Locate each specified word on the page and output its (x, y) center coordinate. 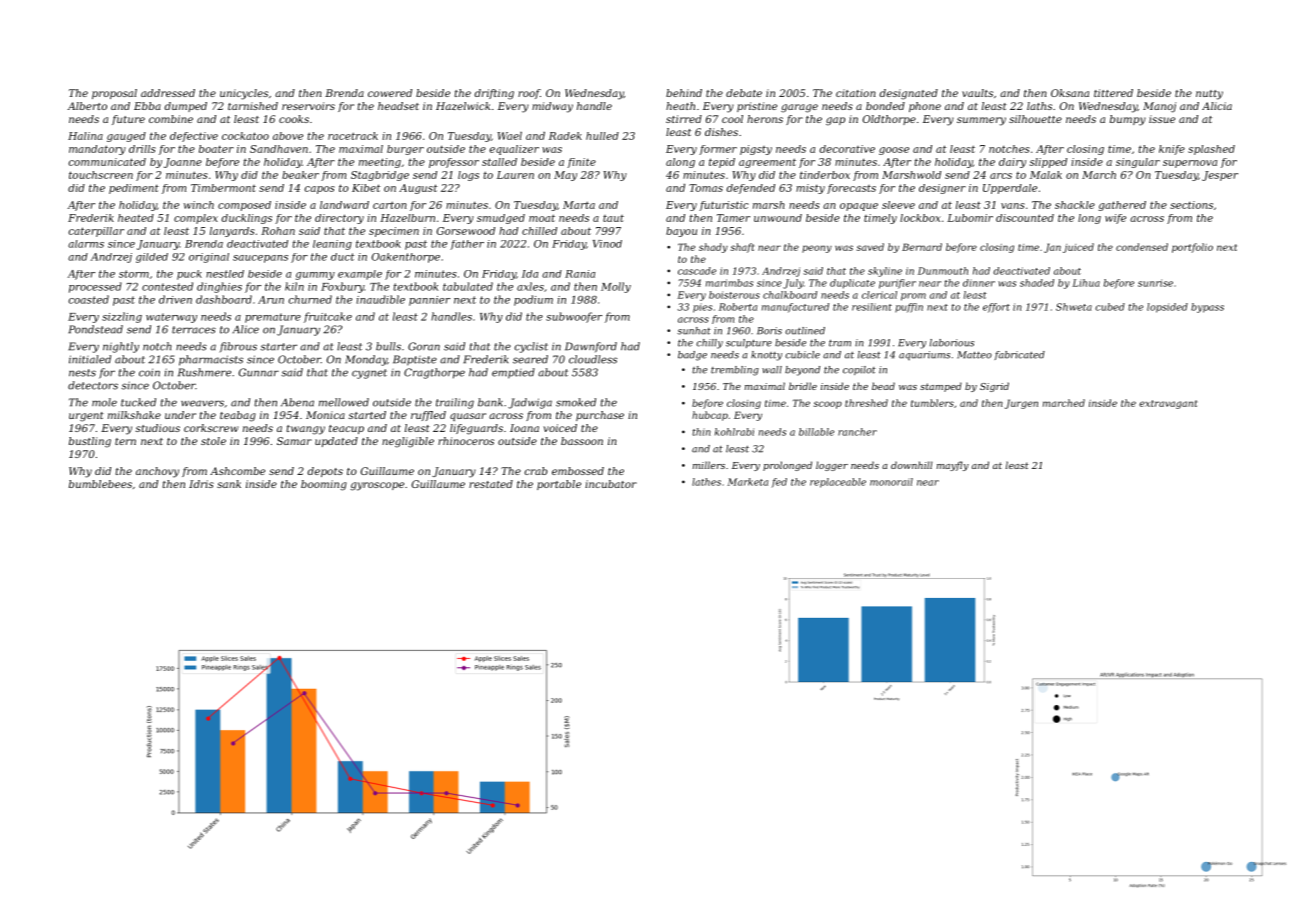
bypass (1207, 308)
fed (779, 483)
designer (942, 189)
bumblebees (100, 484)
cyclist (531, 347)
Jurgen (1021, 404)
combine (171, 119)
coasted (88, 299)
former (718, 150)
